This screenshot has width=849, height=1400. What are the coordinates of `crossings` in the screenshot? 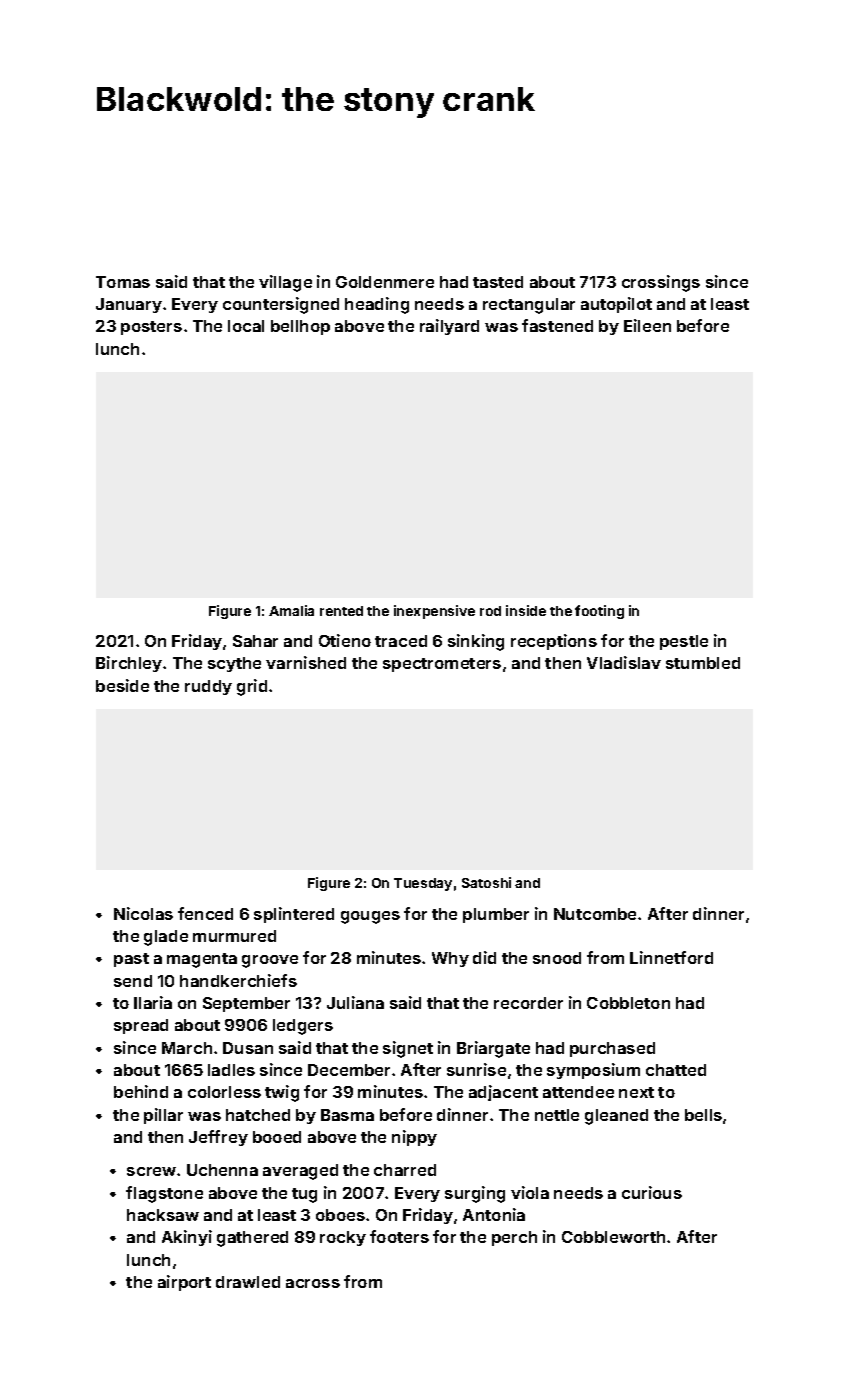 It's located at (661, 283).
